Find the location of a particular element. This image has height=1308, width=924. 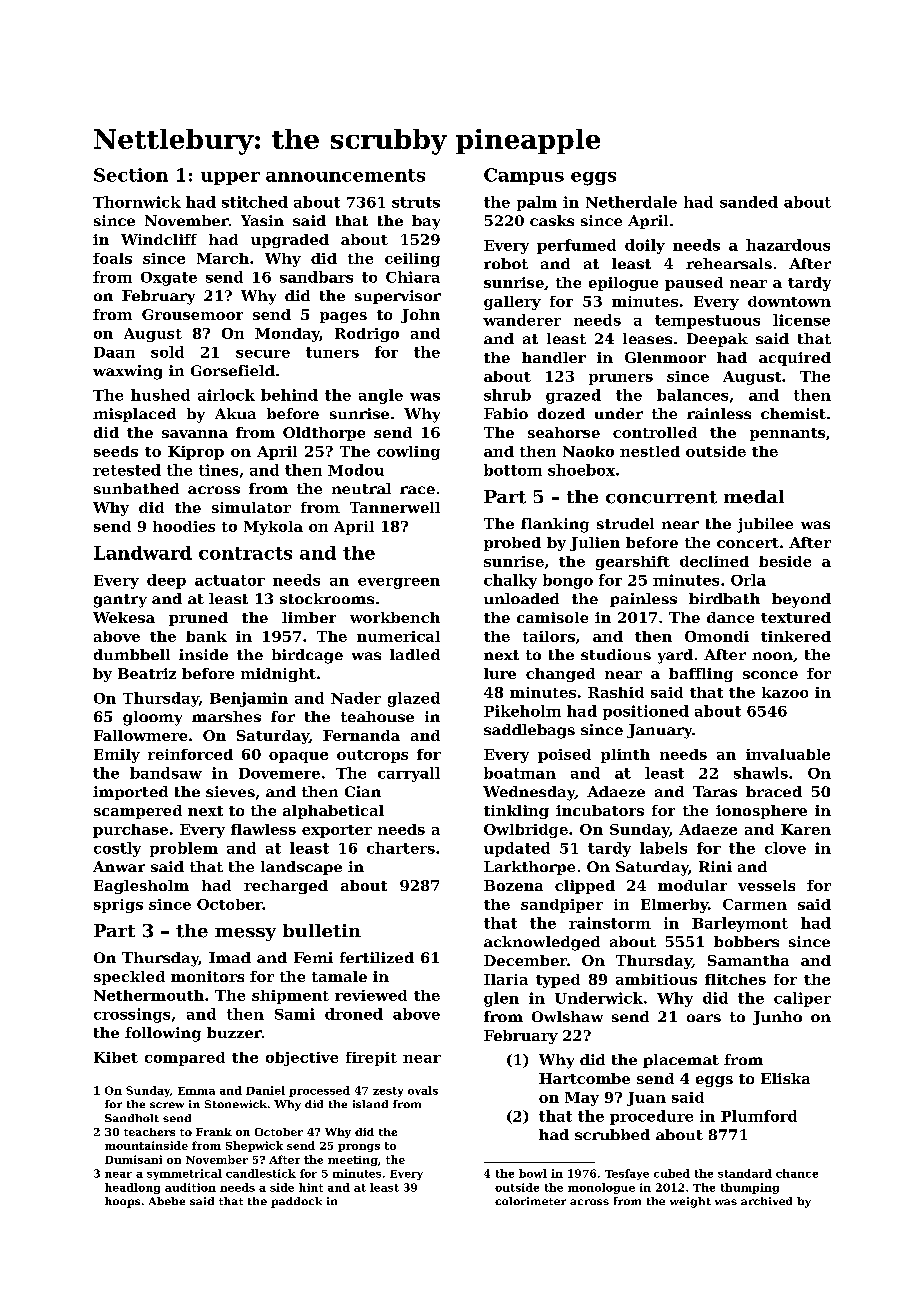

sanded is located at coordinates (749, 202).
